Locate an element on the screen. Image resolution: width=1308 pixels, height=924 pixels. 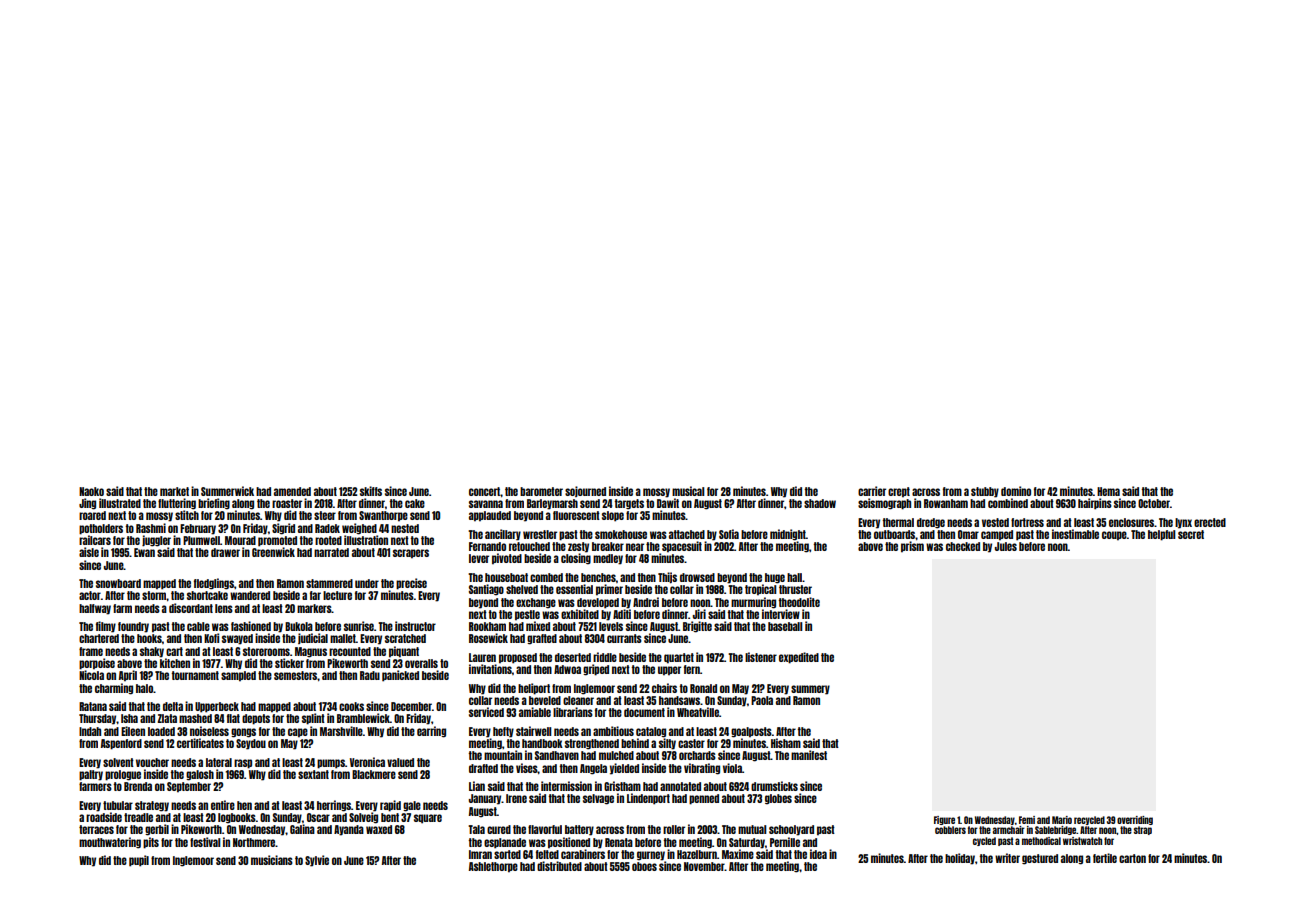
October is located at coordinates (1154, 503).
